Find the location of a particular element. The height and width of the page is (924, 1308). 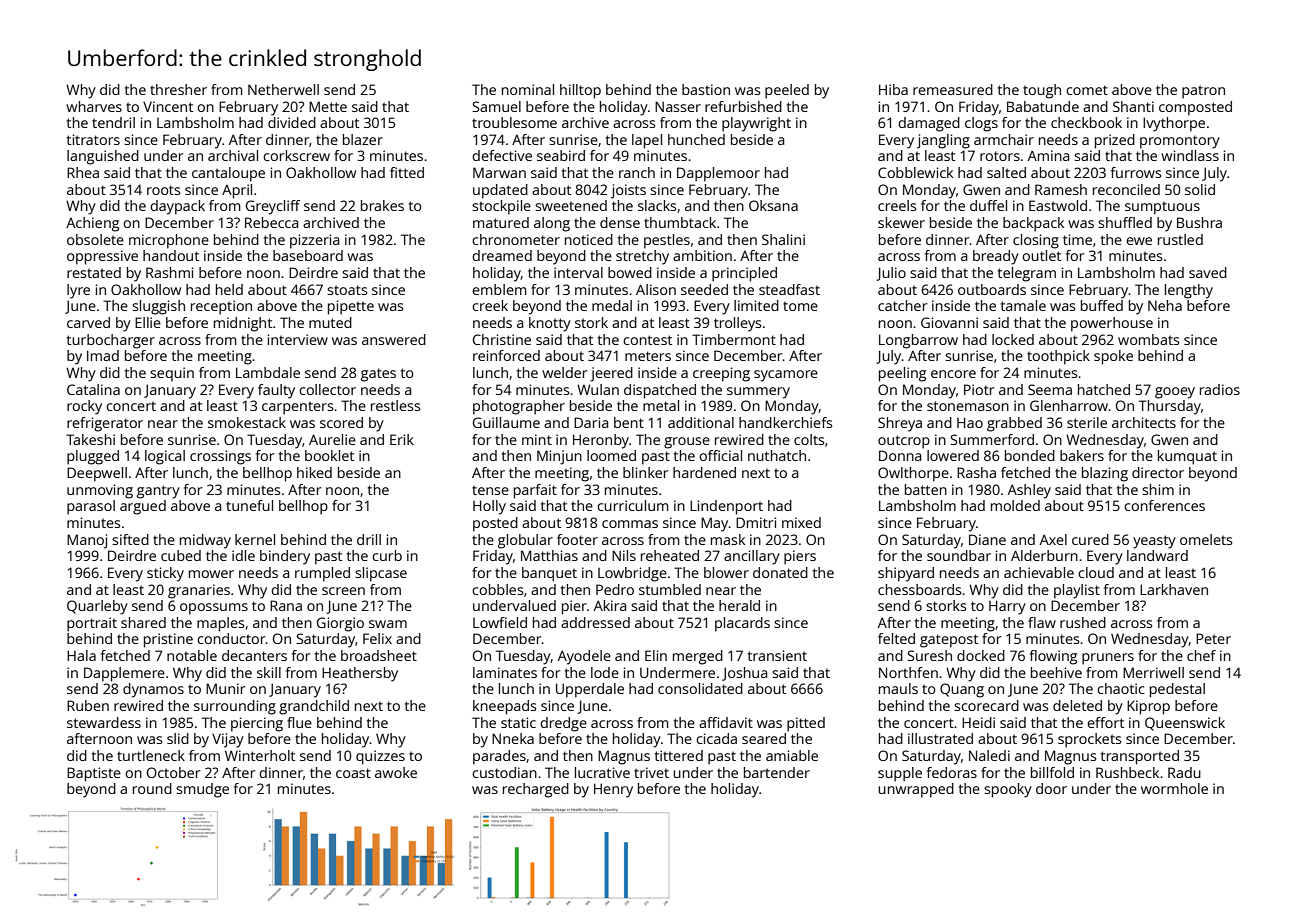

lucrative is located at coordinates (602, 772).
